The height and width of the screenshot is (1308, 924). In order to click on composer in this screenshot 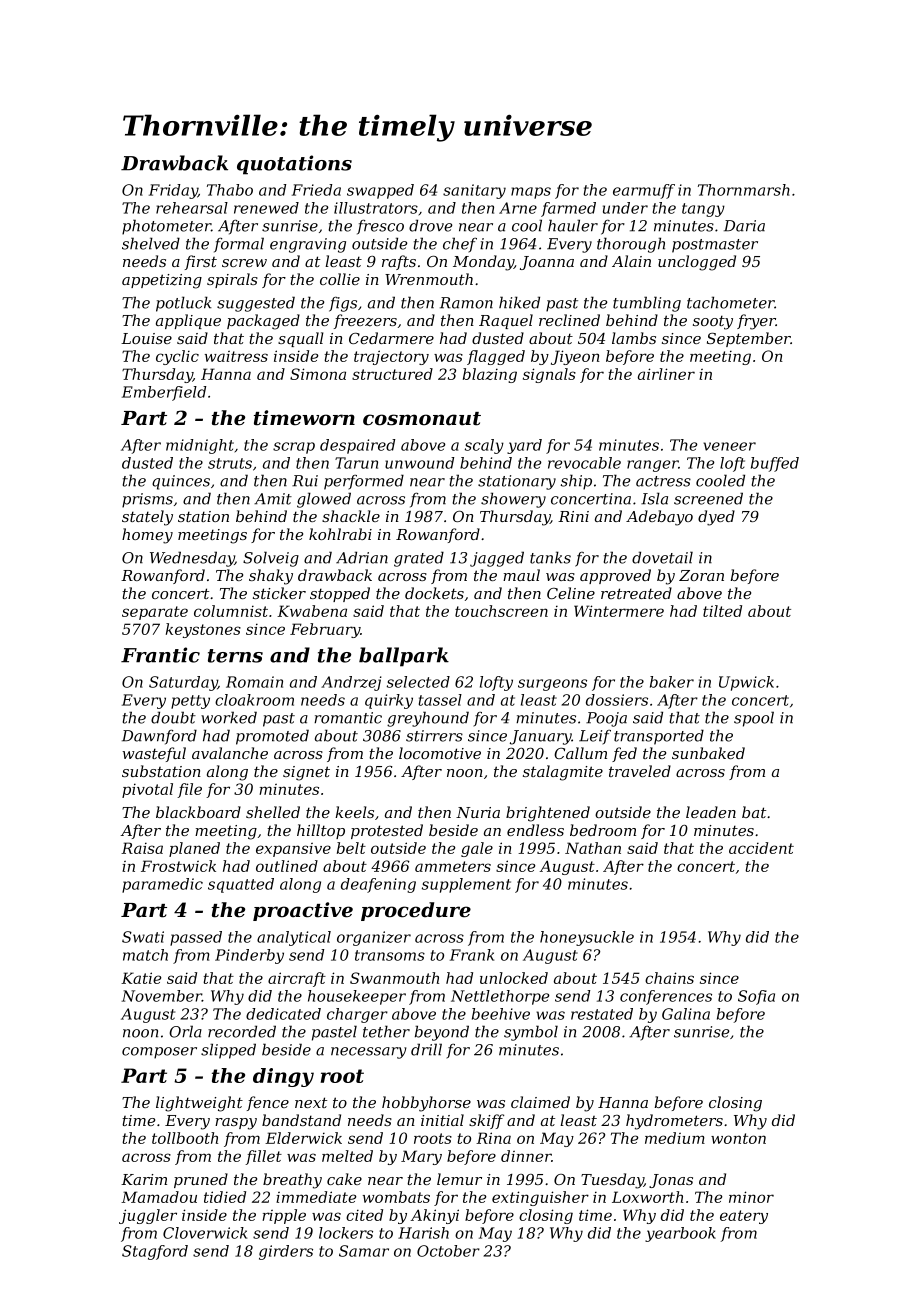, I will do `click(159, 1053)`.
